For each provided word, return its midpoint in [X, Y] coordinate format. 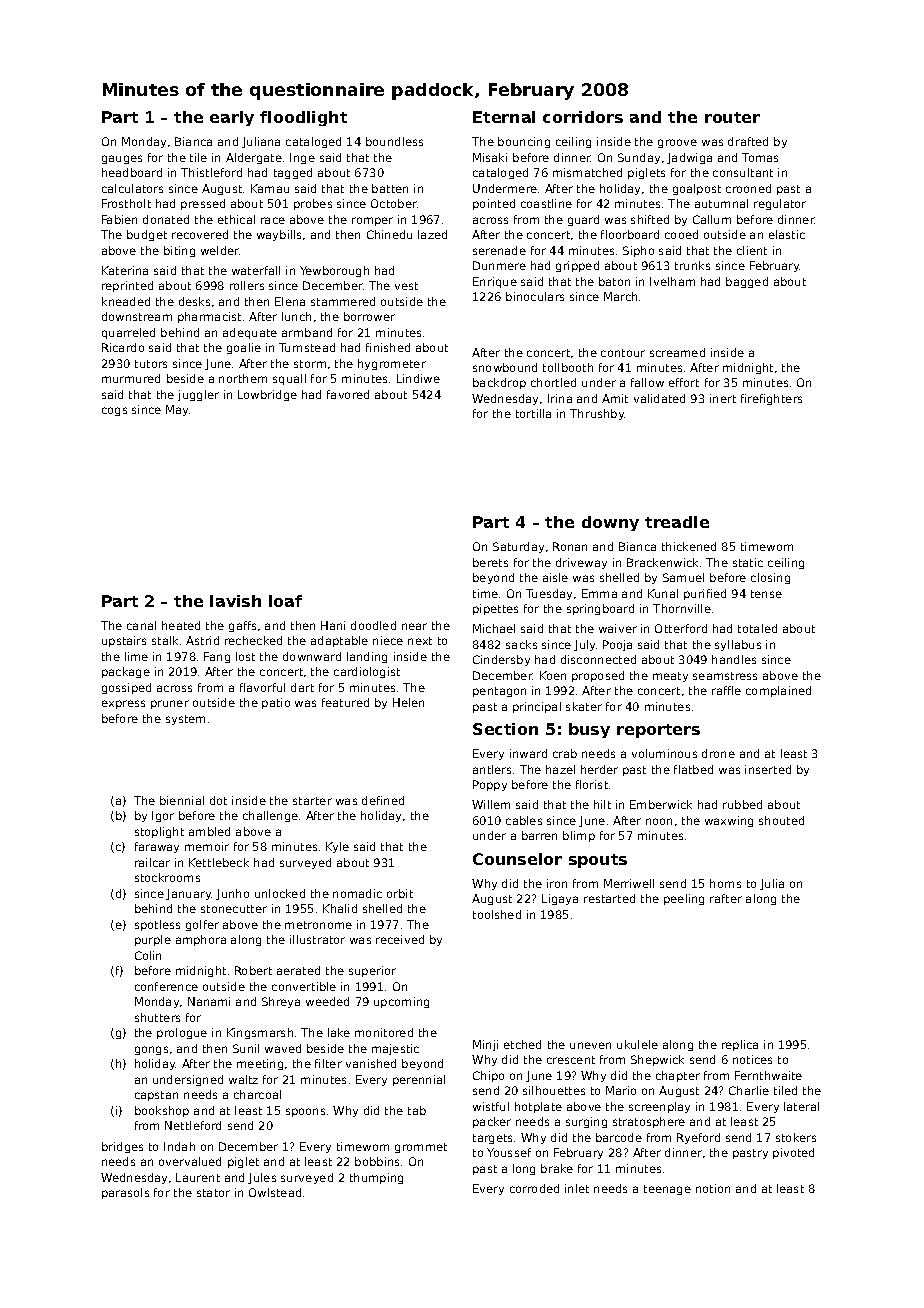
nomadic [357, 893]
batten [390, 188]
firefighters [771, 399]
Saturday [518, 547]
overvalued [190, 1161]
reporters [658, 731]
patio [276, 703]
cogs [114, 411]
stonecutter [234, 909]
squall [289, 379]
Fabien [119, 219]
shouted [781, 820]
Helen [408, 702]
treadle [677, 522]
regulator [780, 204]
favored [348, 394]
